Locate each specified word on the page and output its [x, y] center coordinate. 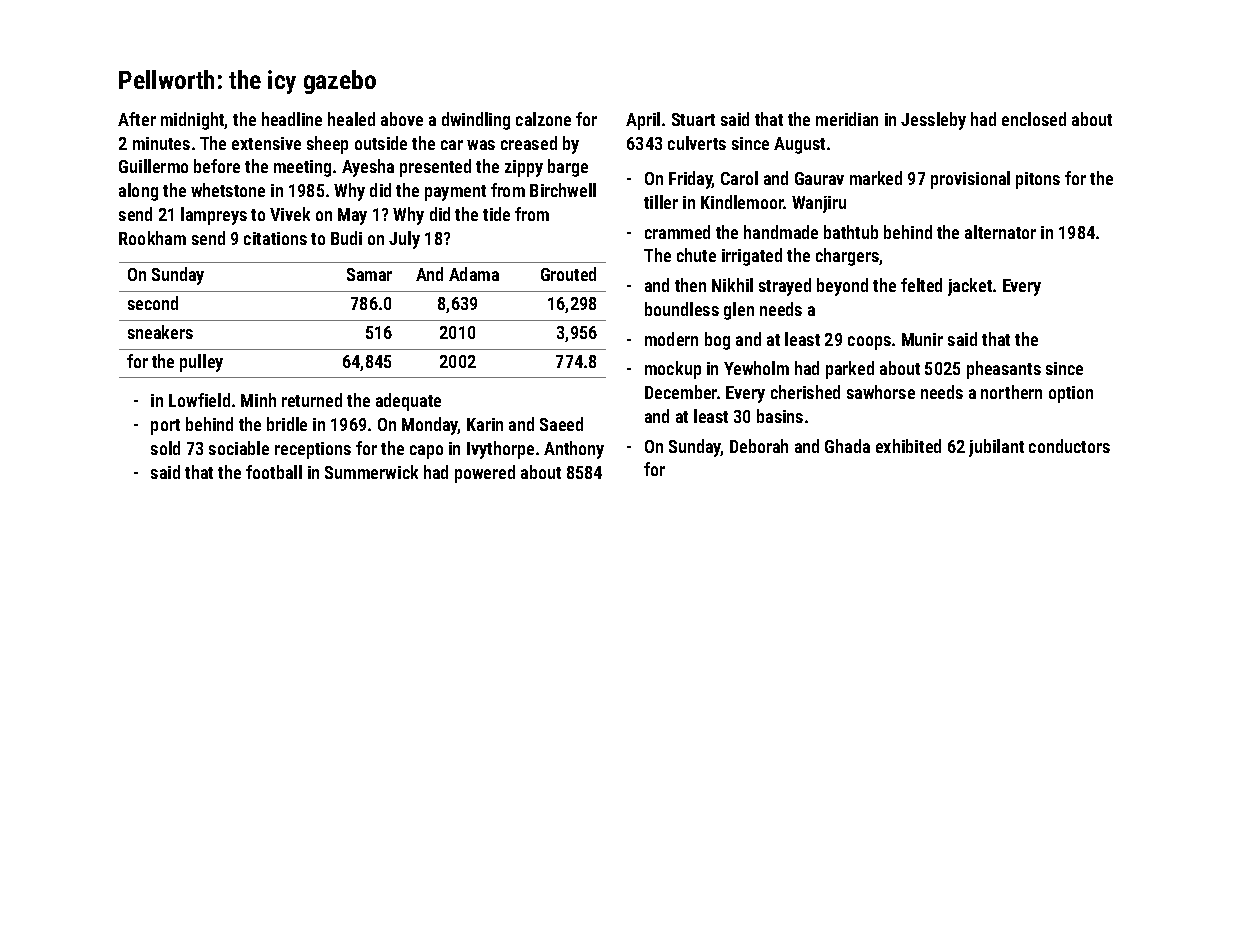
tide [496, 214]
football [274, 472]
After [137, 119]
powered [485, 474]
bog [717, 341]
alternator [1000, 232]
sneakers [160, 332]
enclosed [1034, 119]
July [404, 240]
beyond [842, 287]
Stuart [693, 119]
